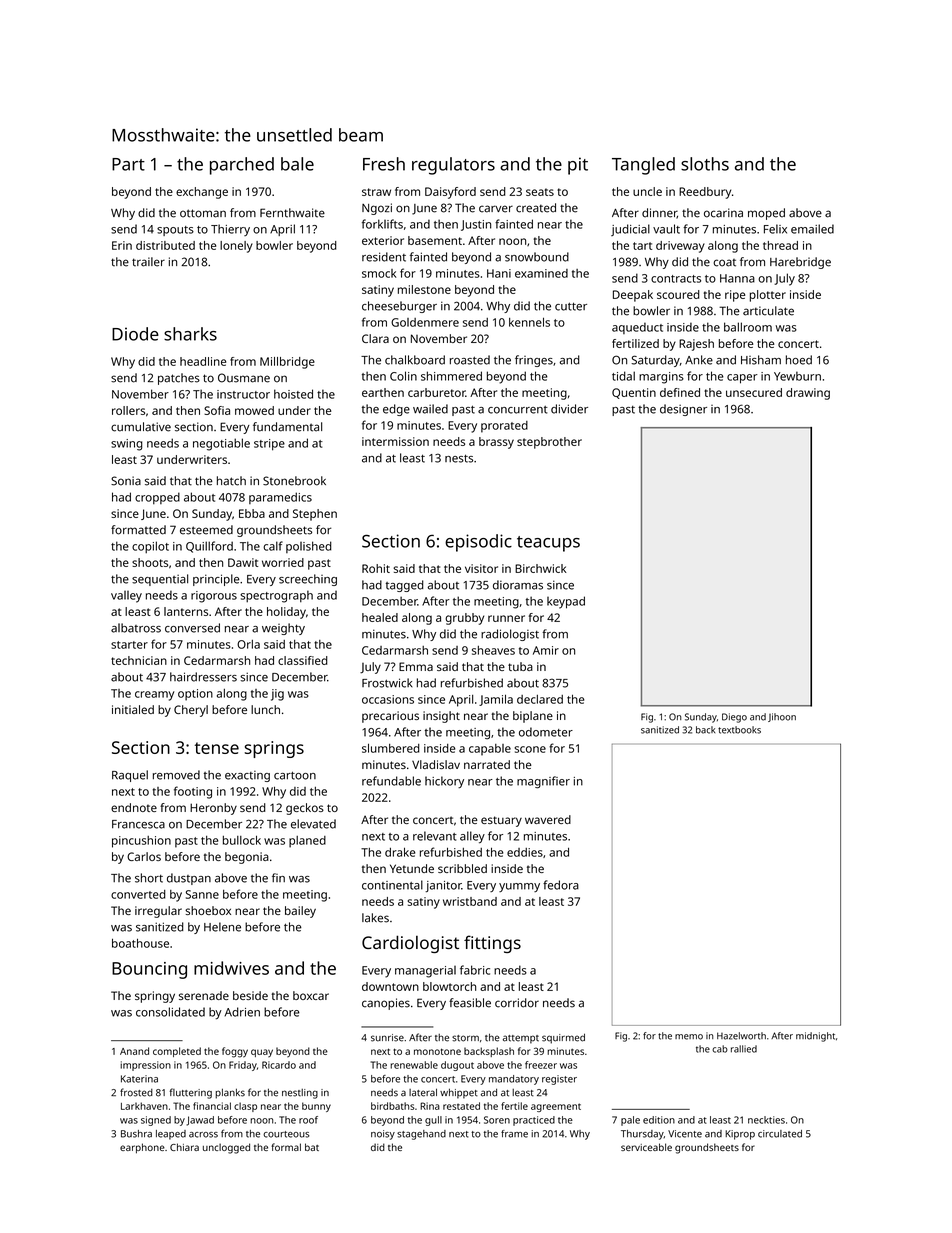 The width and height of the document is (952, 1233). I want to click on tagged, so click(405, 586).
